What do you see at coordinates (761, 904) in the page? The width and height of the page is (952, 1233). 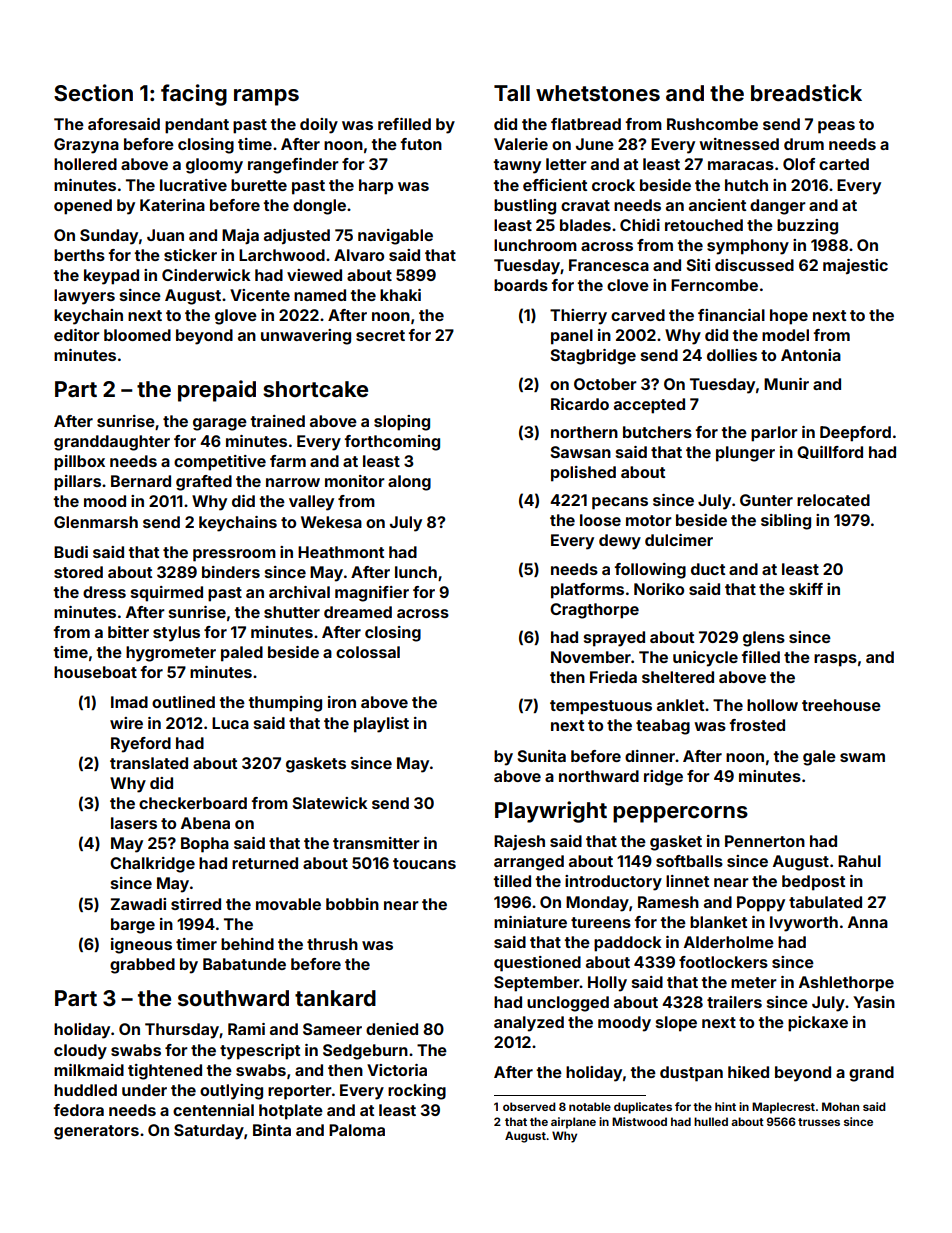 I see `Poppy` at bounding box center [761, 904].
